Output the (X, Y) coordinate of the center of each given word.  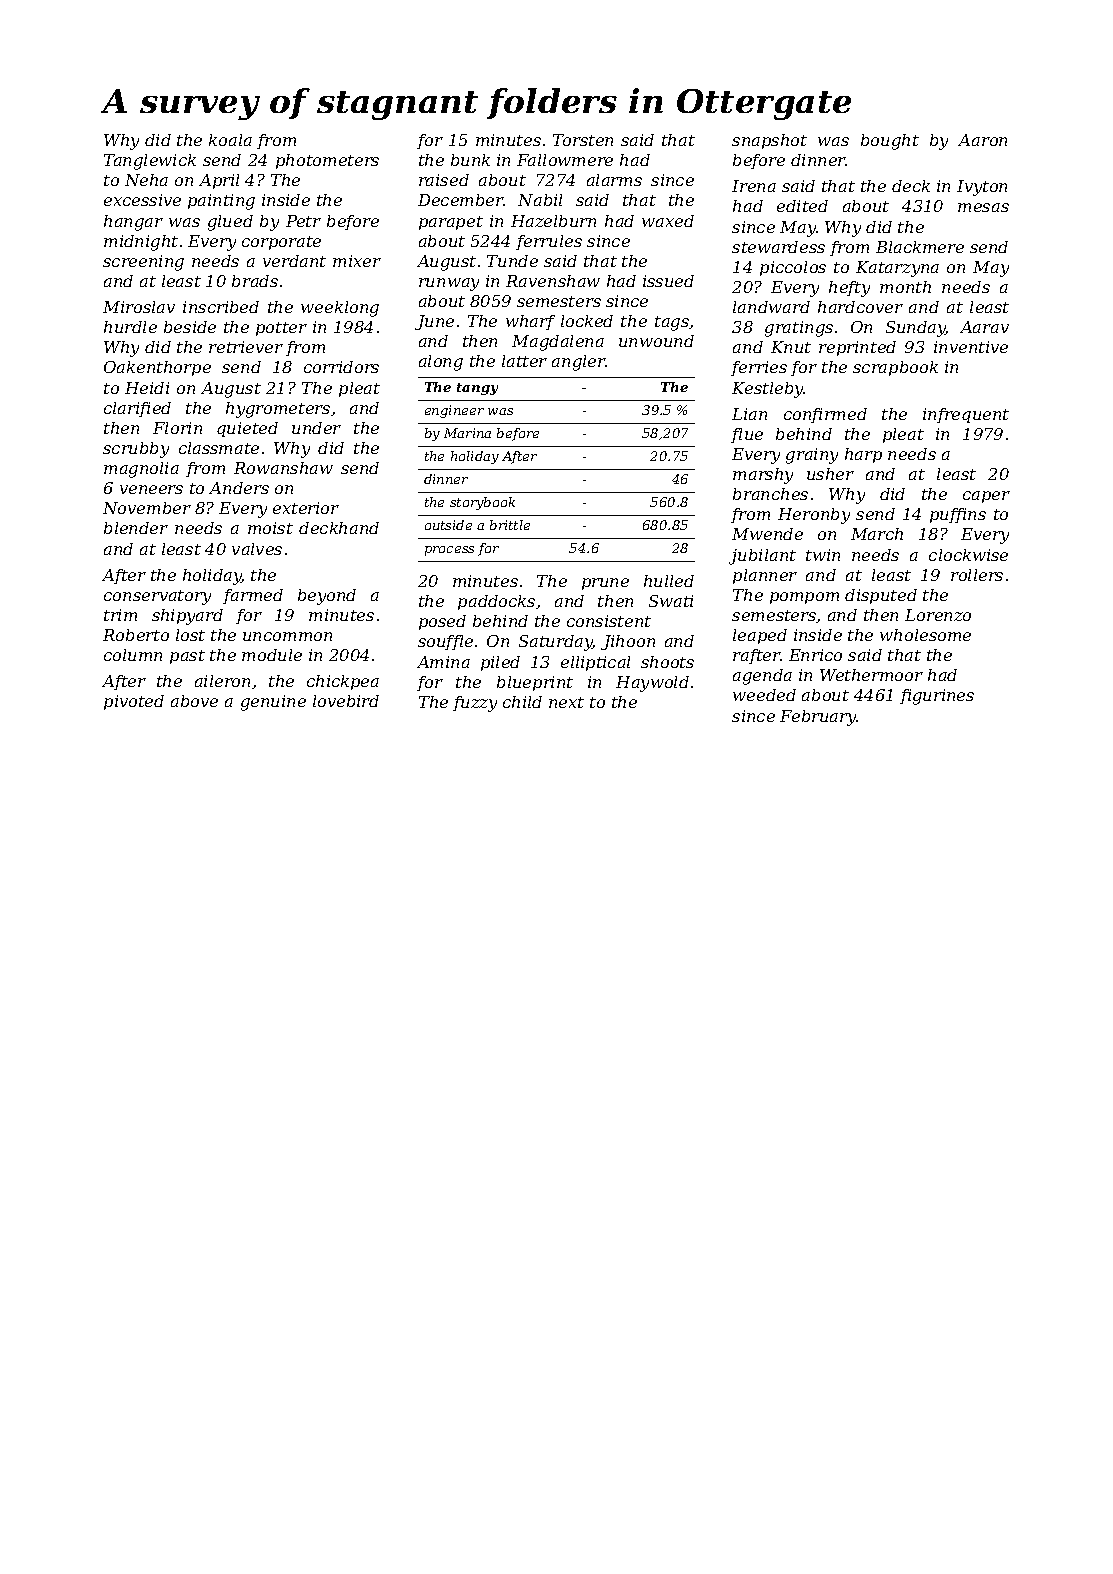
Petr (303, 221)
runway (449, 284)
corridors (341, 367)
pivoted (134, 702)
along (441, 363)
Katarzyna (897, 269)
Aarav (984, 327)
